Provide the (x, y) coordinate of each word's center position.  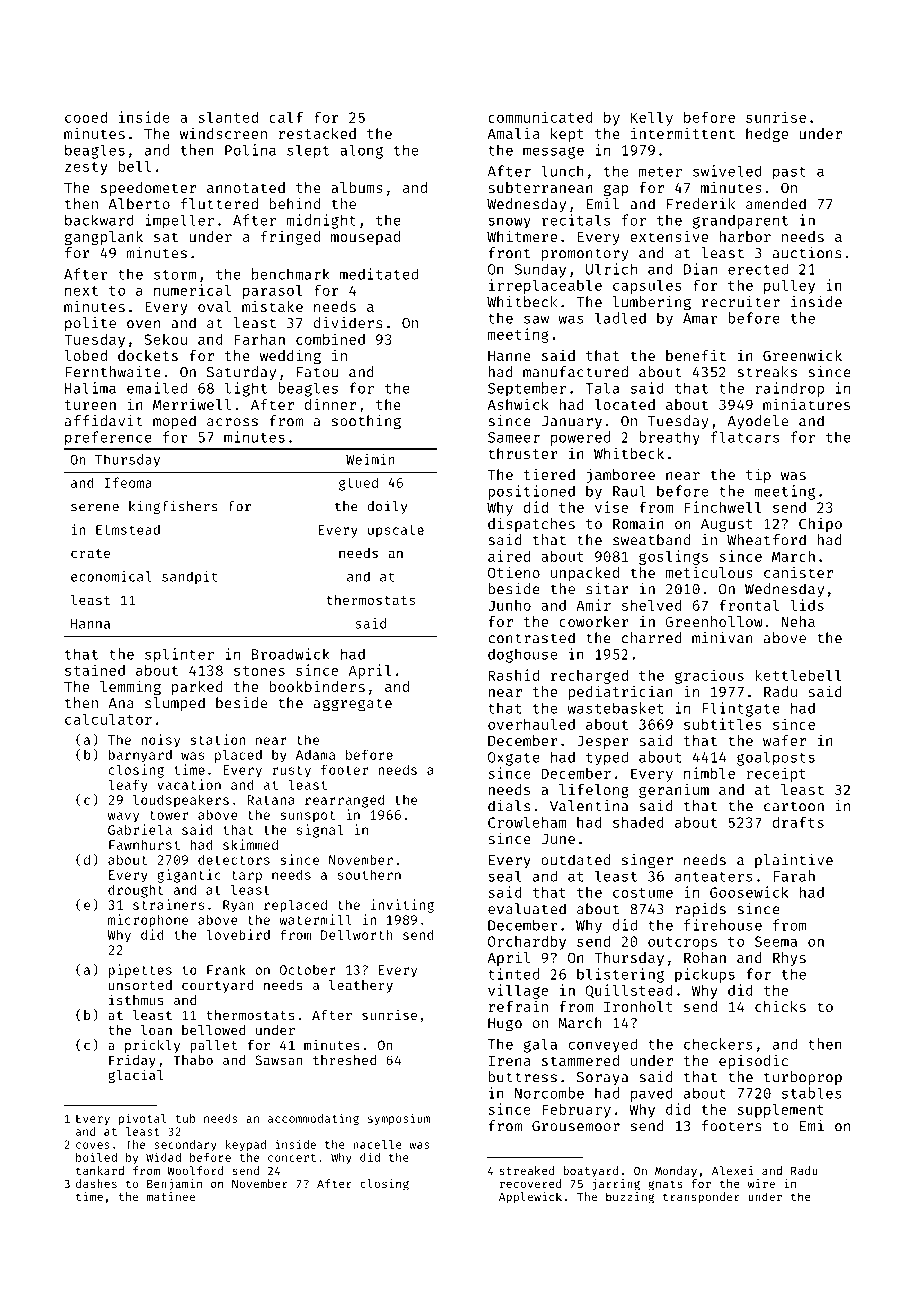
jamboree (620, 475)
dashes (96, 1183)
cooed (86, 117)
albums (357, 187)
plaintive (794, 861)
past (789, 173)
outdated (575, 860)
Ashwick (518, 404)
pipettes (140, 971)
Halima (90, 388)
